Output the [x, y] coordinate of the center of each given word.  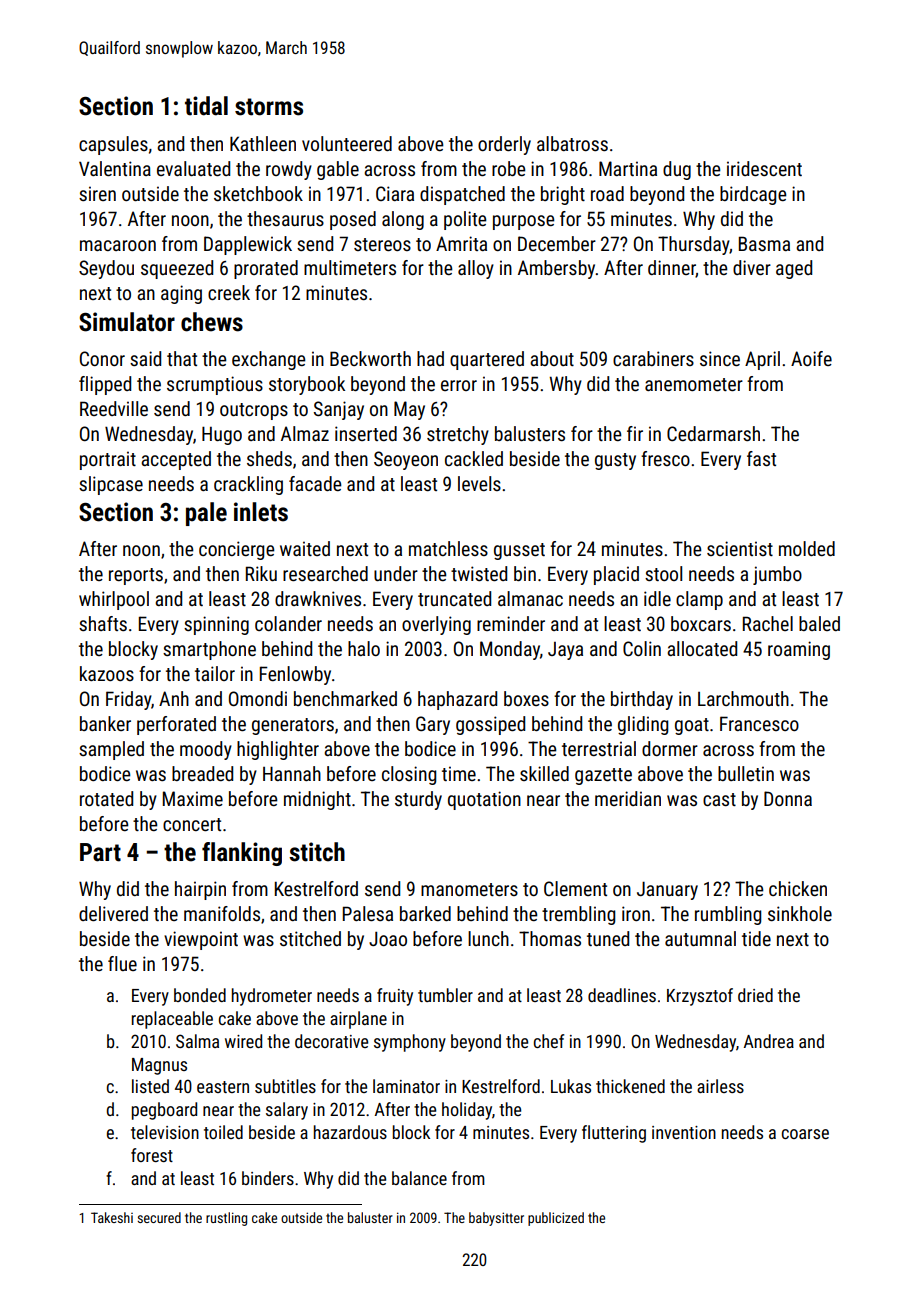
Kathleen [263, 143]
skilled [544, 773]
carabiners [653, 358]
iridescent [764, 168]
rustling [226, 1219]
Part [100, 852]
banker [105, 723]
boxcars [701, 623]
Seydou [106, 269]
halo [364, 648]
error [459, 385]
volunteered [347, 143]
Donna [788, 798]
